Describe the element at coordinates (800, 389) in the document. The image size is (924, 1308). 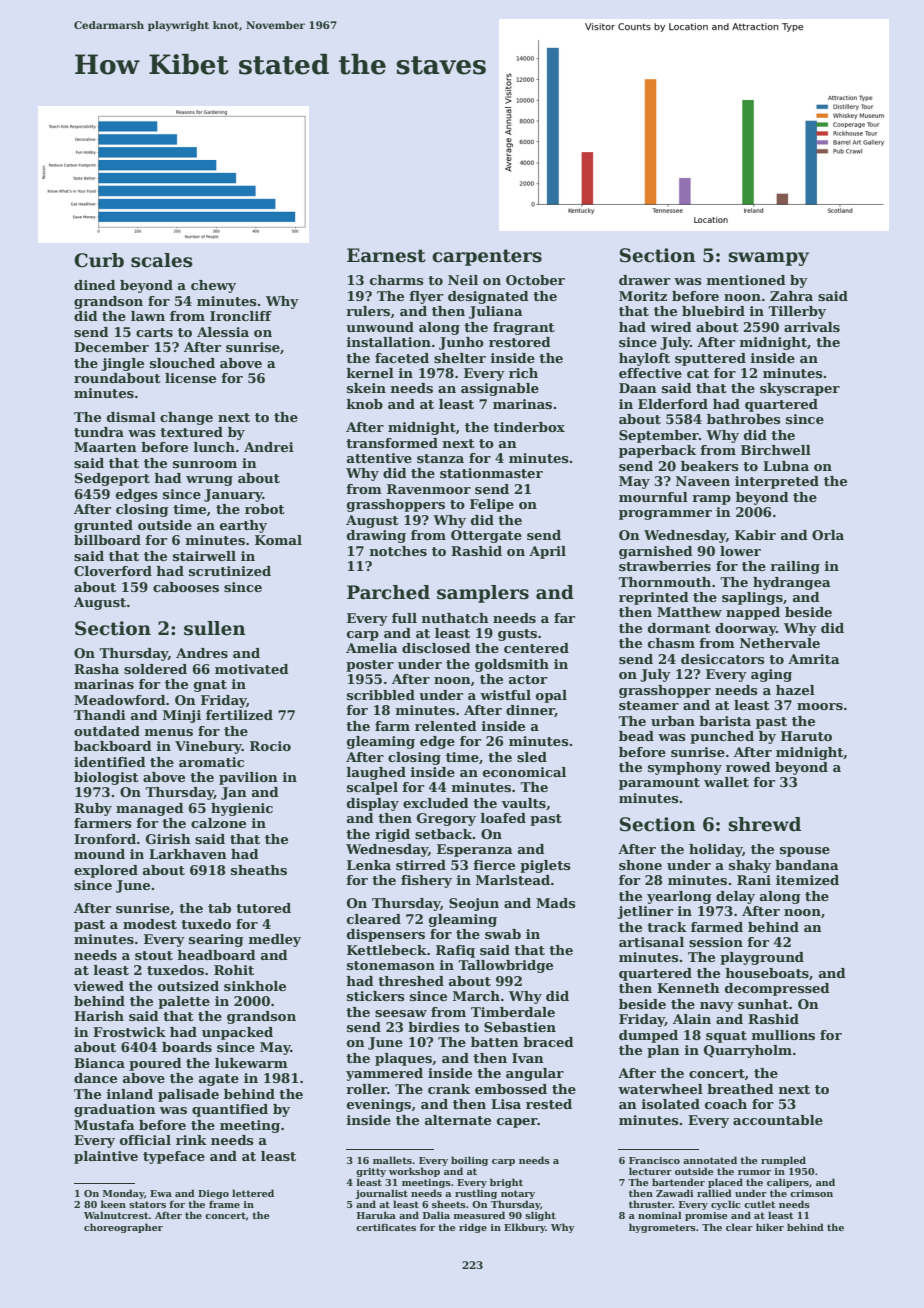
I see `skyscraper` at that location.
